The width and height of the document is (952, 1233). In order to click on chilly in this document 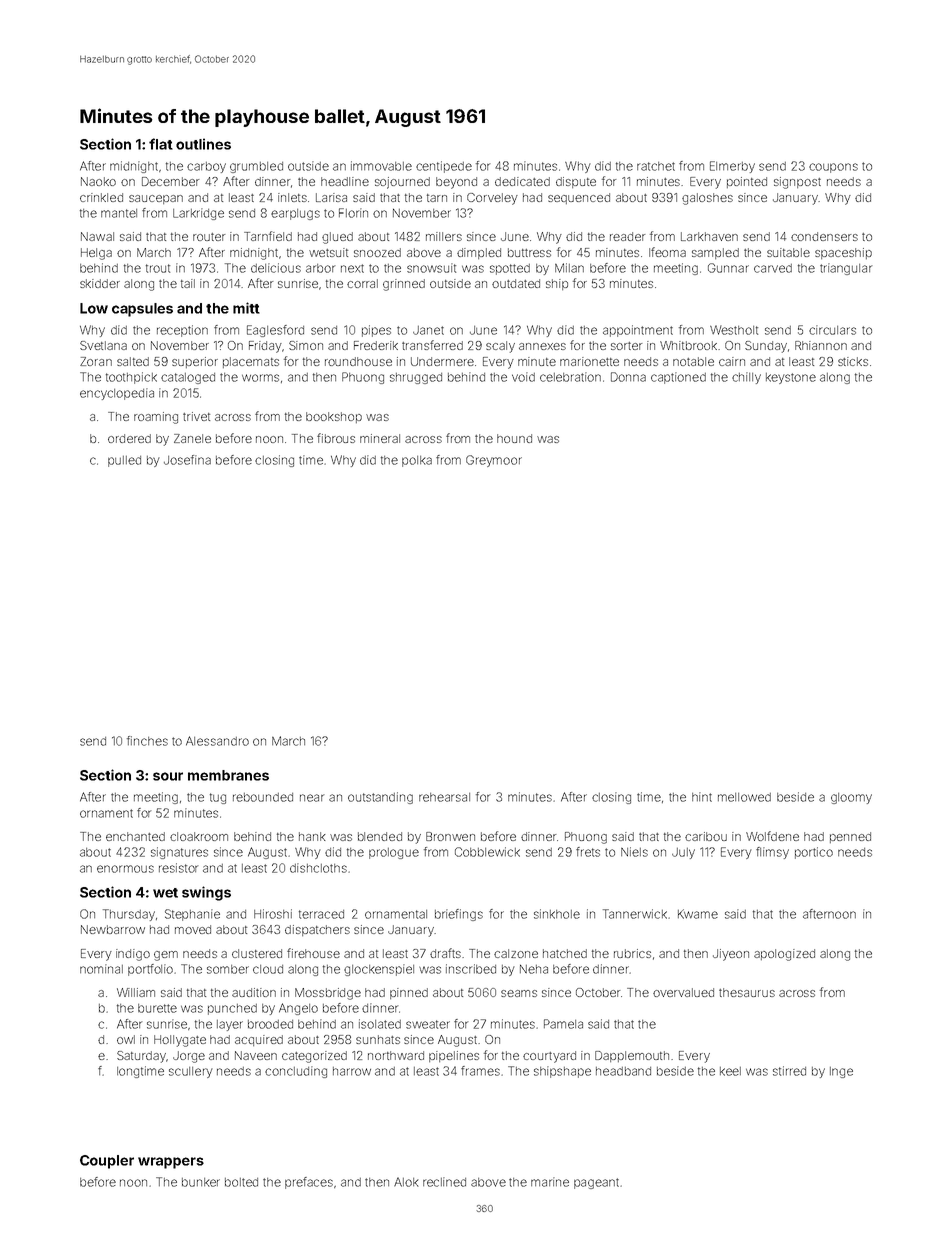, I will do `click(746, 378)`.
